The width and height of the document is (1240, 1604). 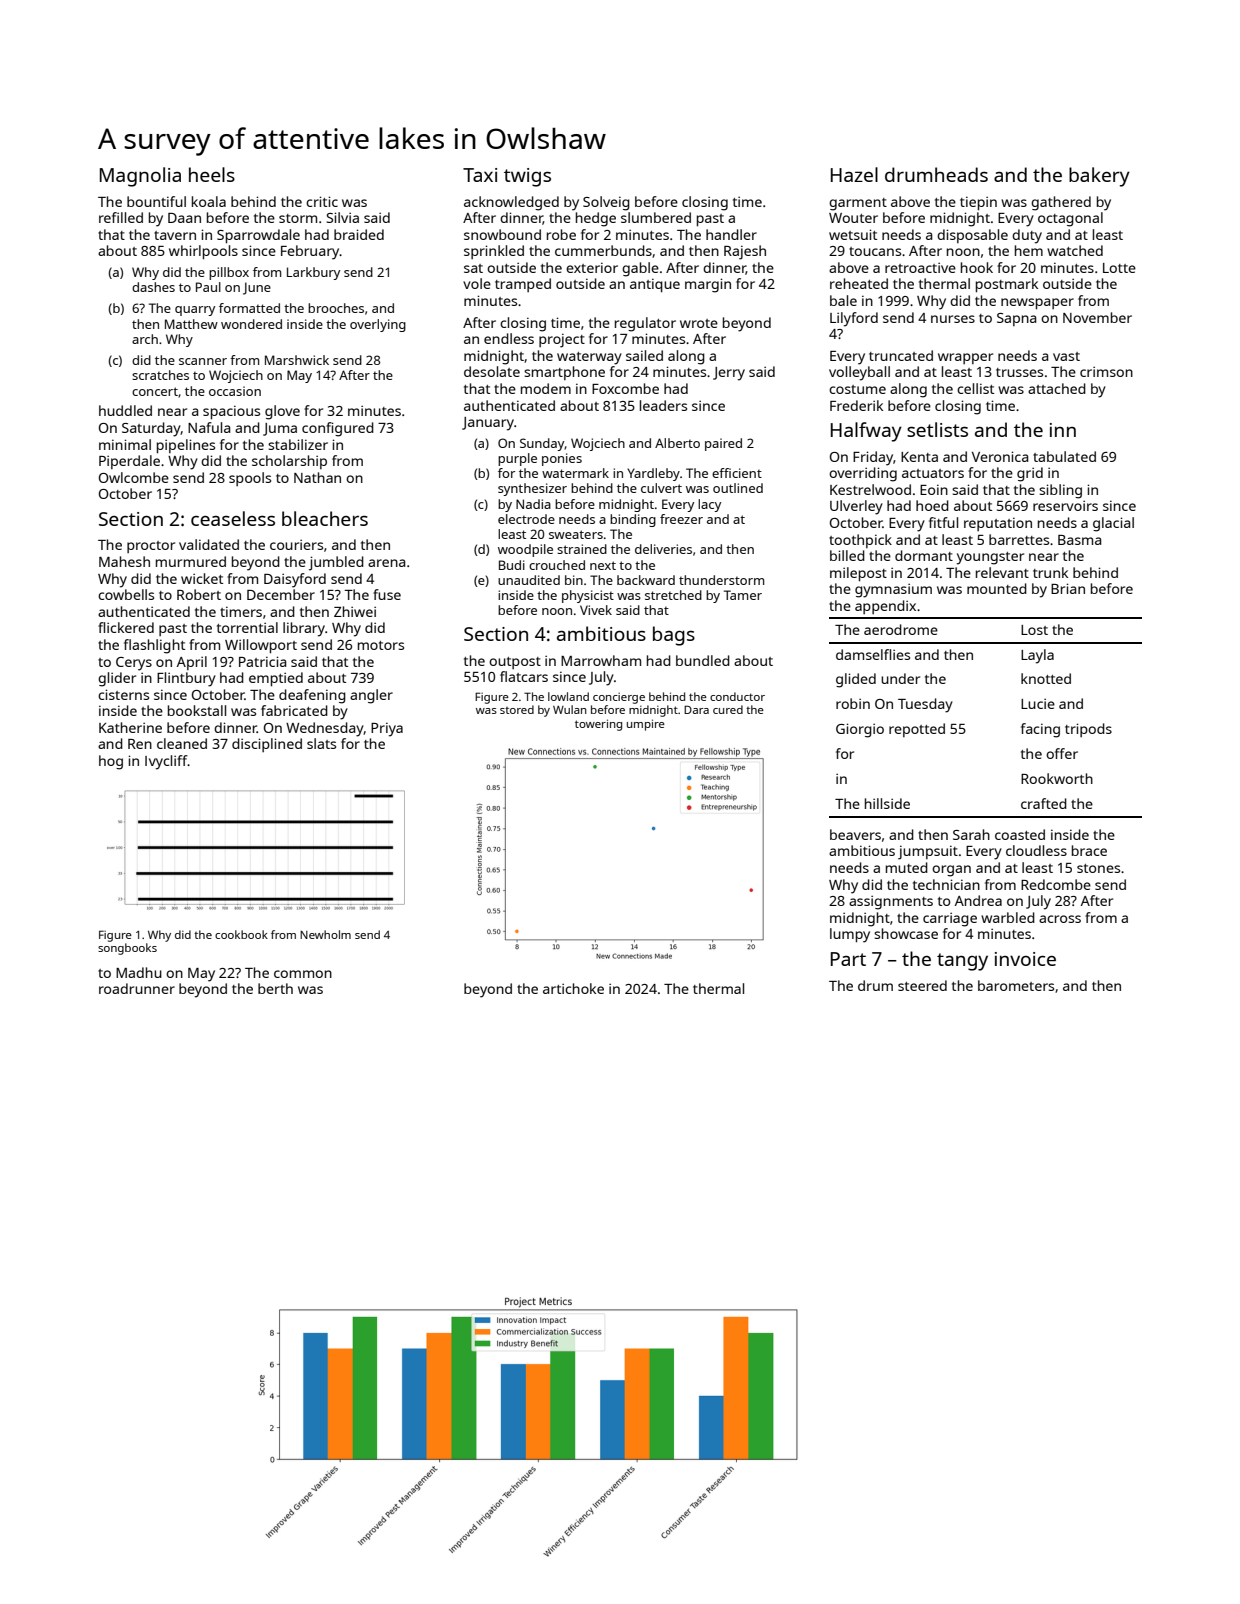 What do you see at coordinates (212, 174) in the document?
I see `heels` at bounding box center [212, 174].
